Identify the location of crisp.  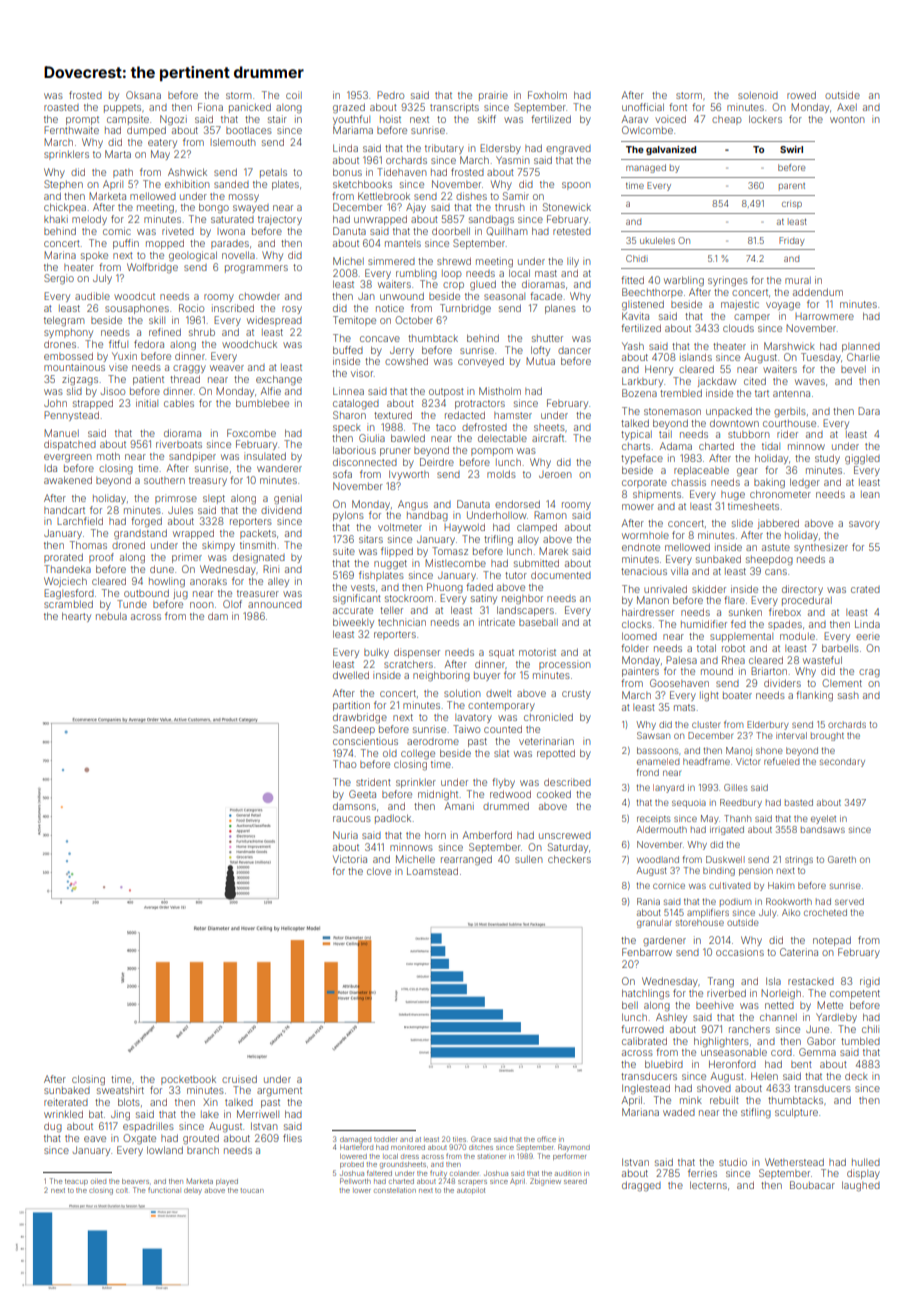
(792, 204).
